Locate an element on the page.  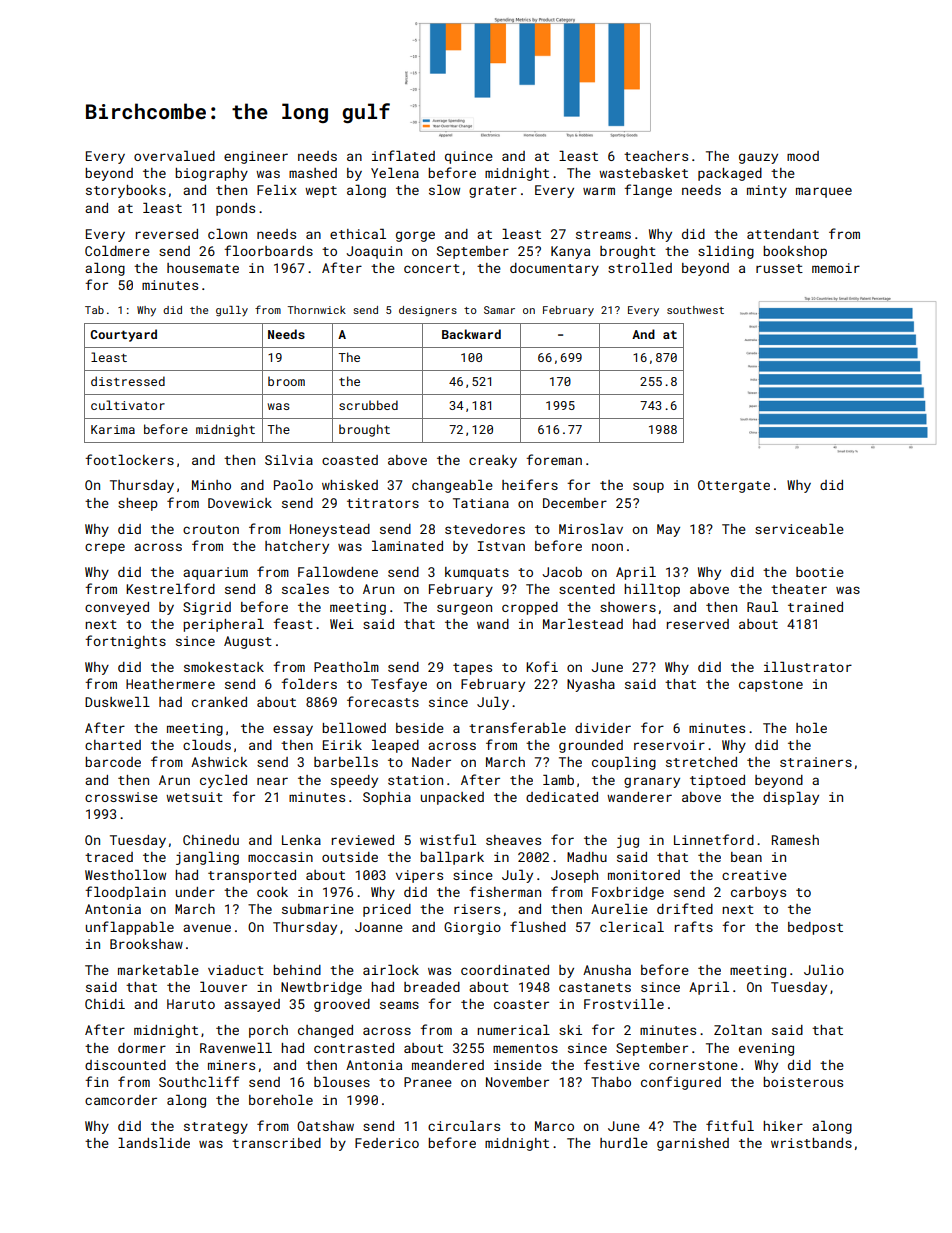
blouses is located at coordinates (342, 1082).
